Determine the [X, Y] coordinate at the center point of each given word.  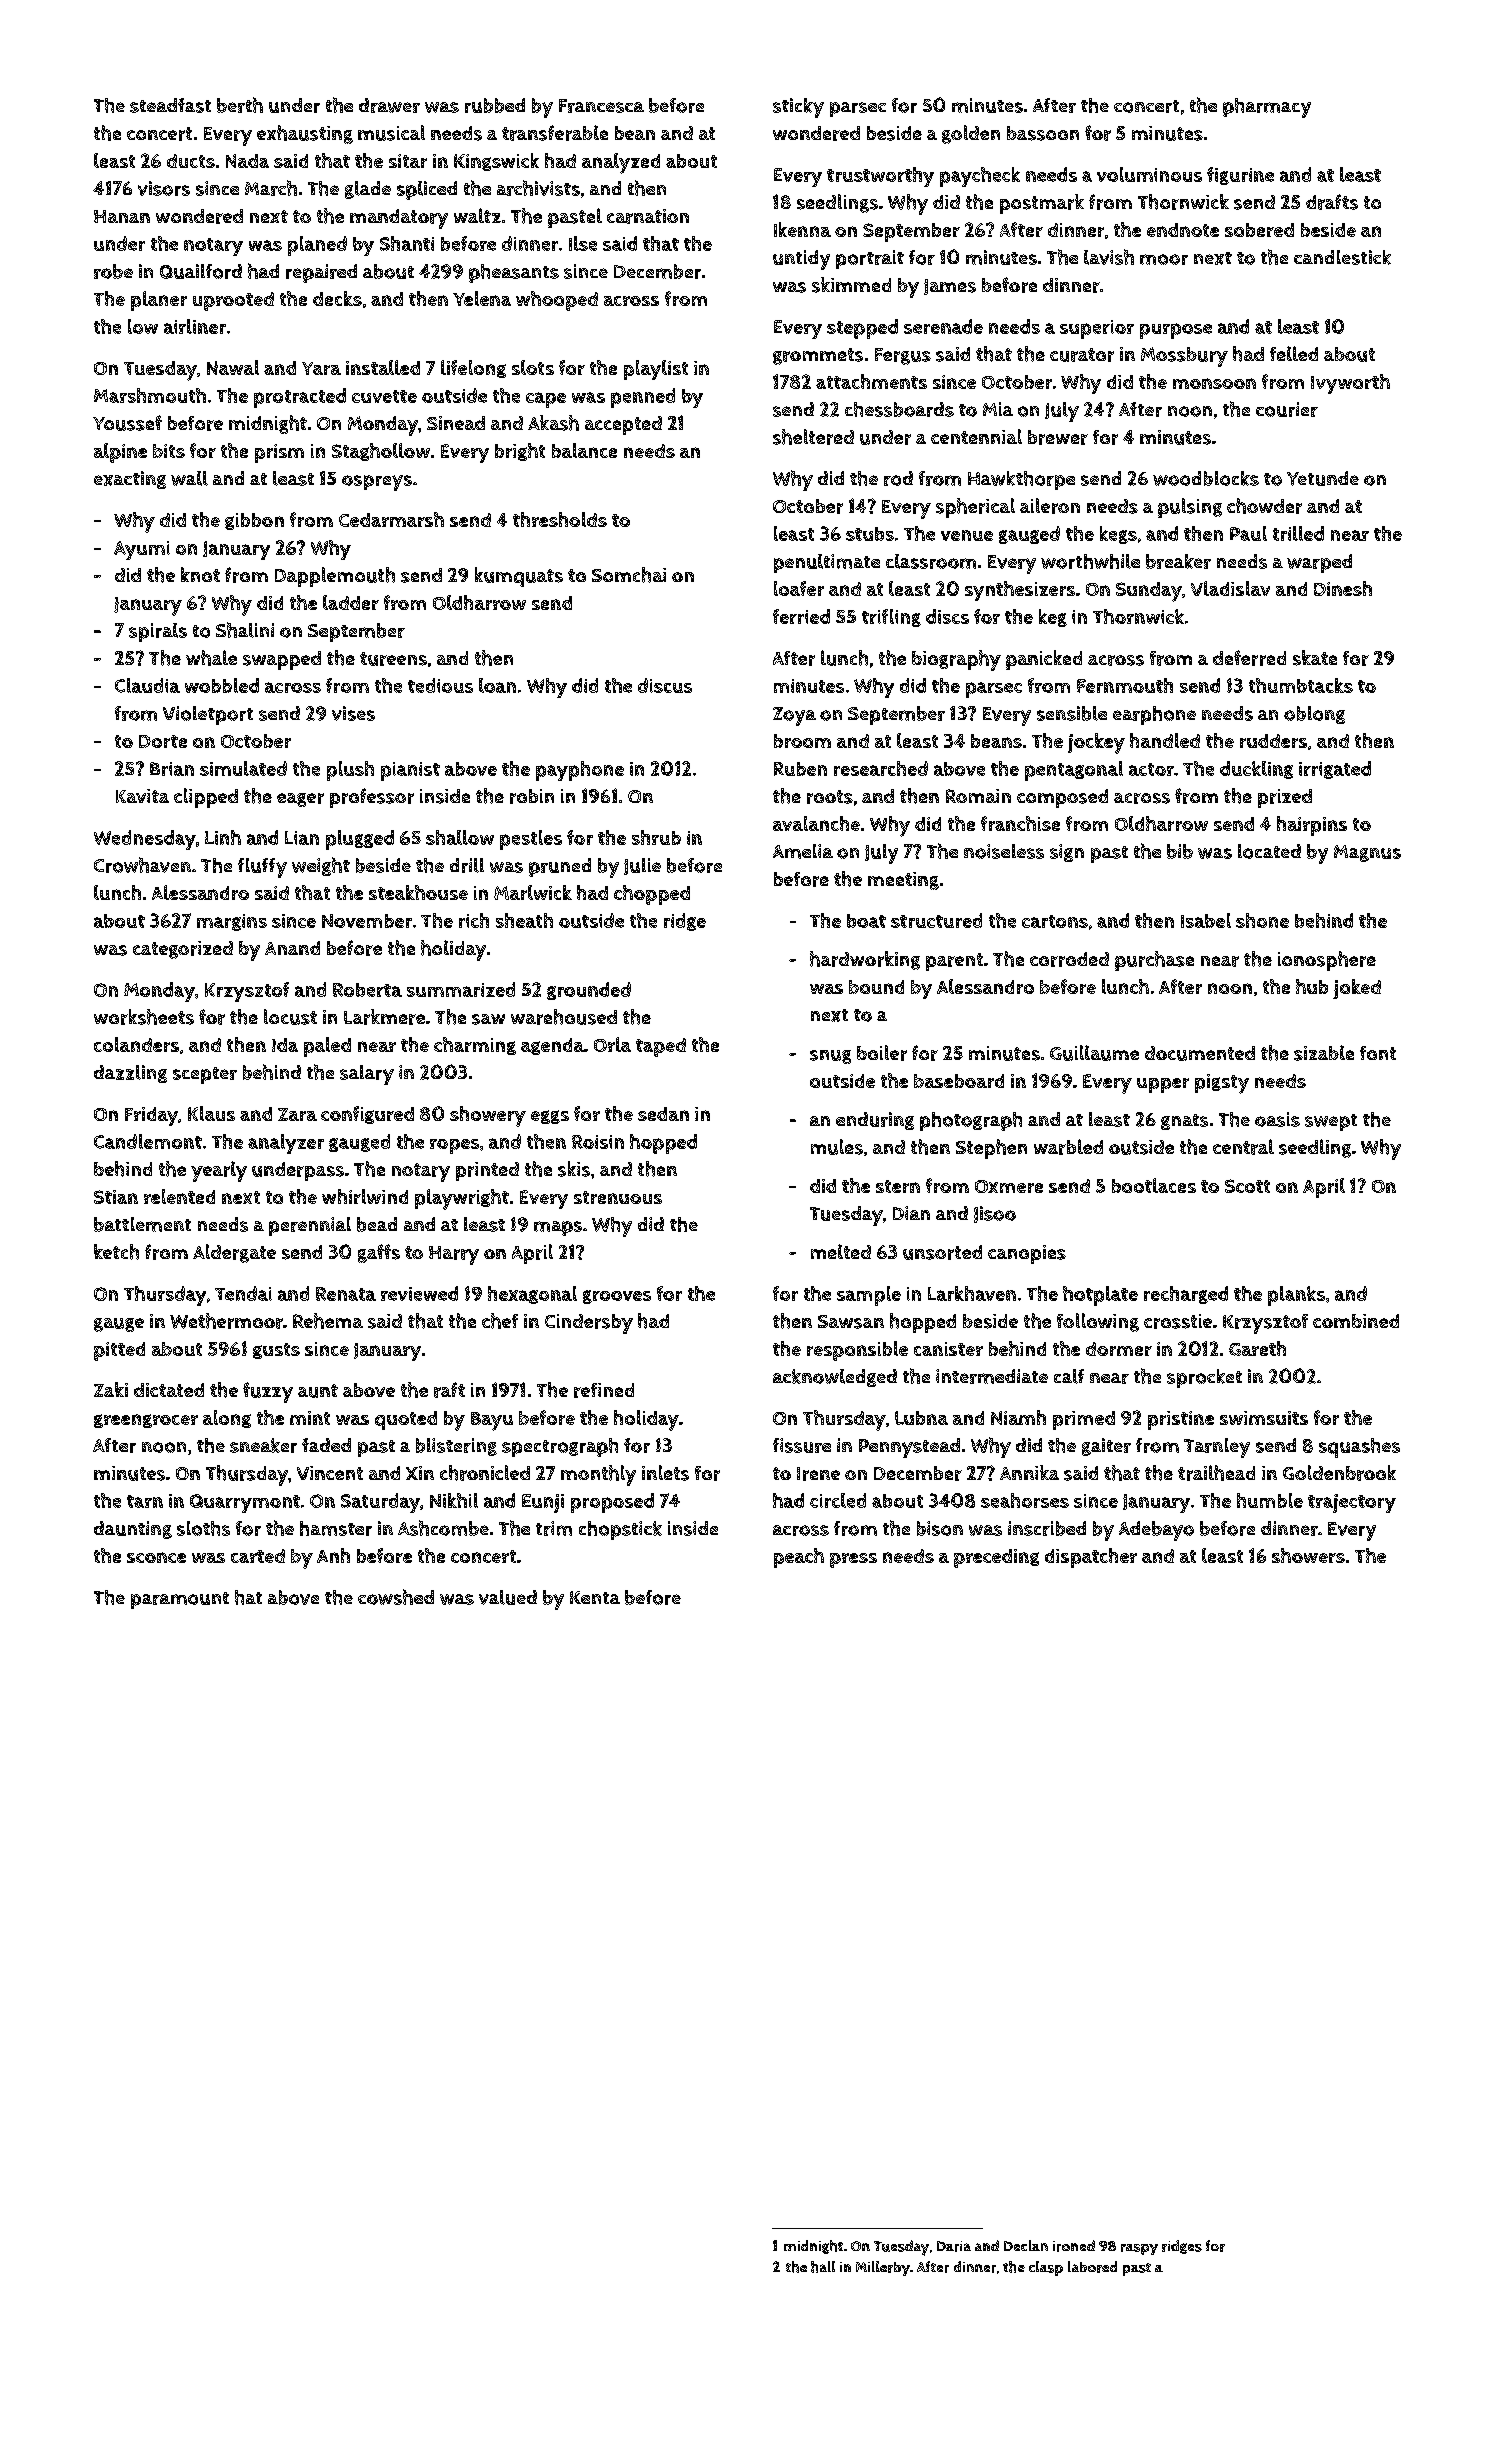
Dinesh [1343, 588]
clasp [1046, 2268]
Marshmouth [150, 395]
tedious [440, 685]
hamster [336, 1528]
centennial [976, 436]
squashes [1359, 1448]
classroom [931, 561]
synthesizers [1020, 591]
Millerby [883, 2268]
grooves [617, 1297]
